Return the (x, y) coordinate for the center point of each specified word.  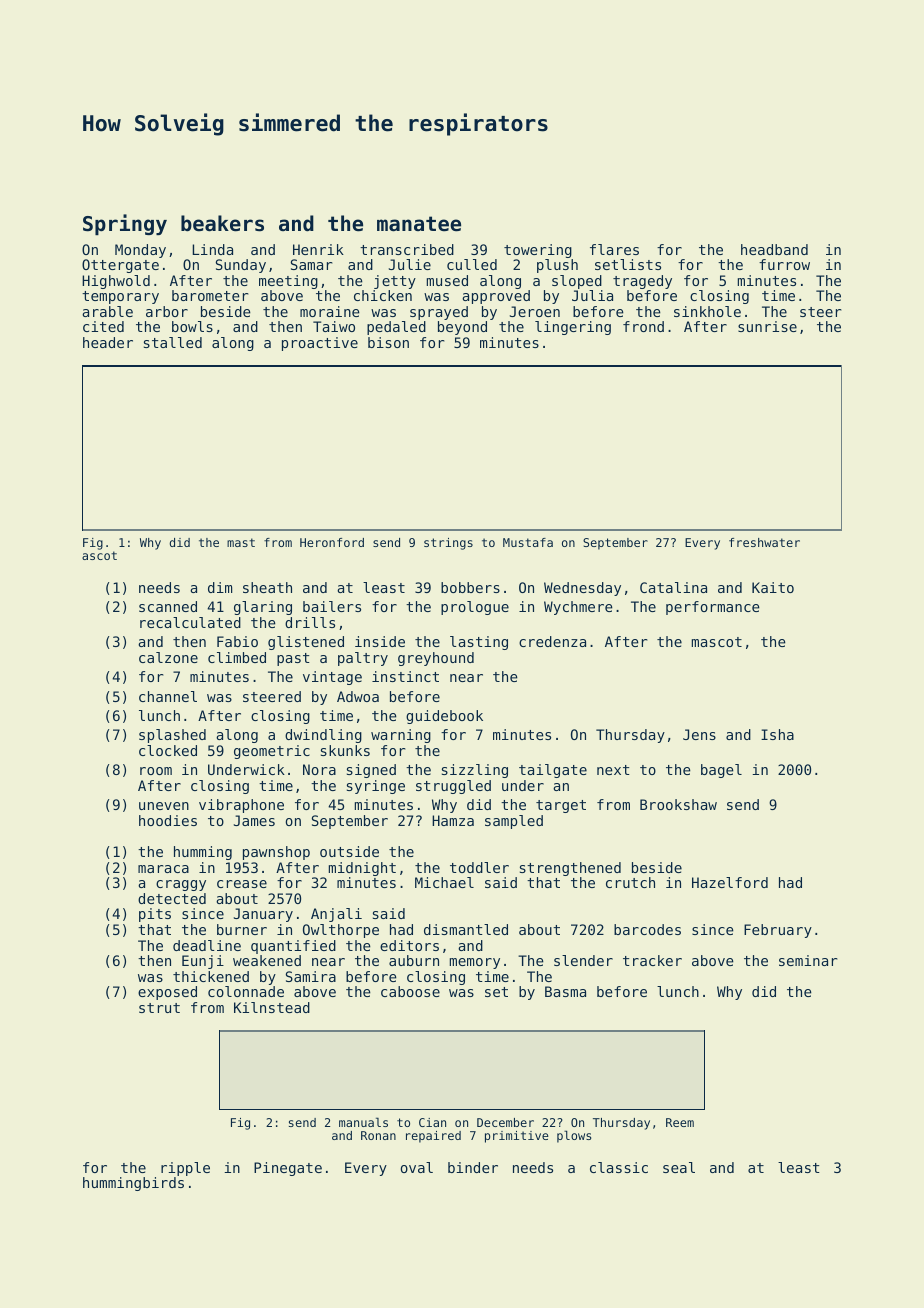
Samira (311, 976)
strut (159, 1008)
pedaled (396, 328)
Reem (680, 1122)
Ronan (378, 1135)
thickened (211, 976)
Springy (125, 224)
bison (388, 342)
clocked (168, 750)
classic (619, 1167)
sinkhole (707, 311)
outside (349, 851)
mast (241, 542)
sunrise (767, 326)
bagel (721, 771)
